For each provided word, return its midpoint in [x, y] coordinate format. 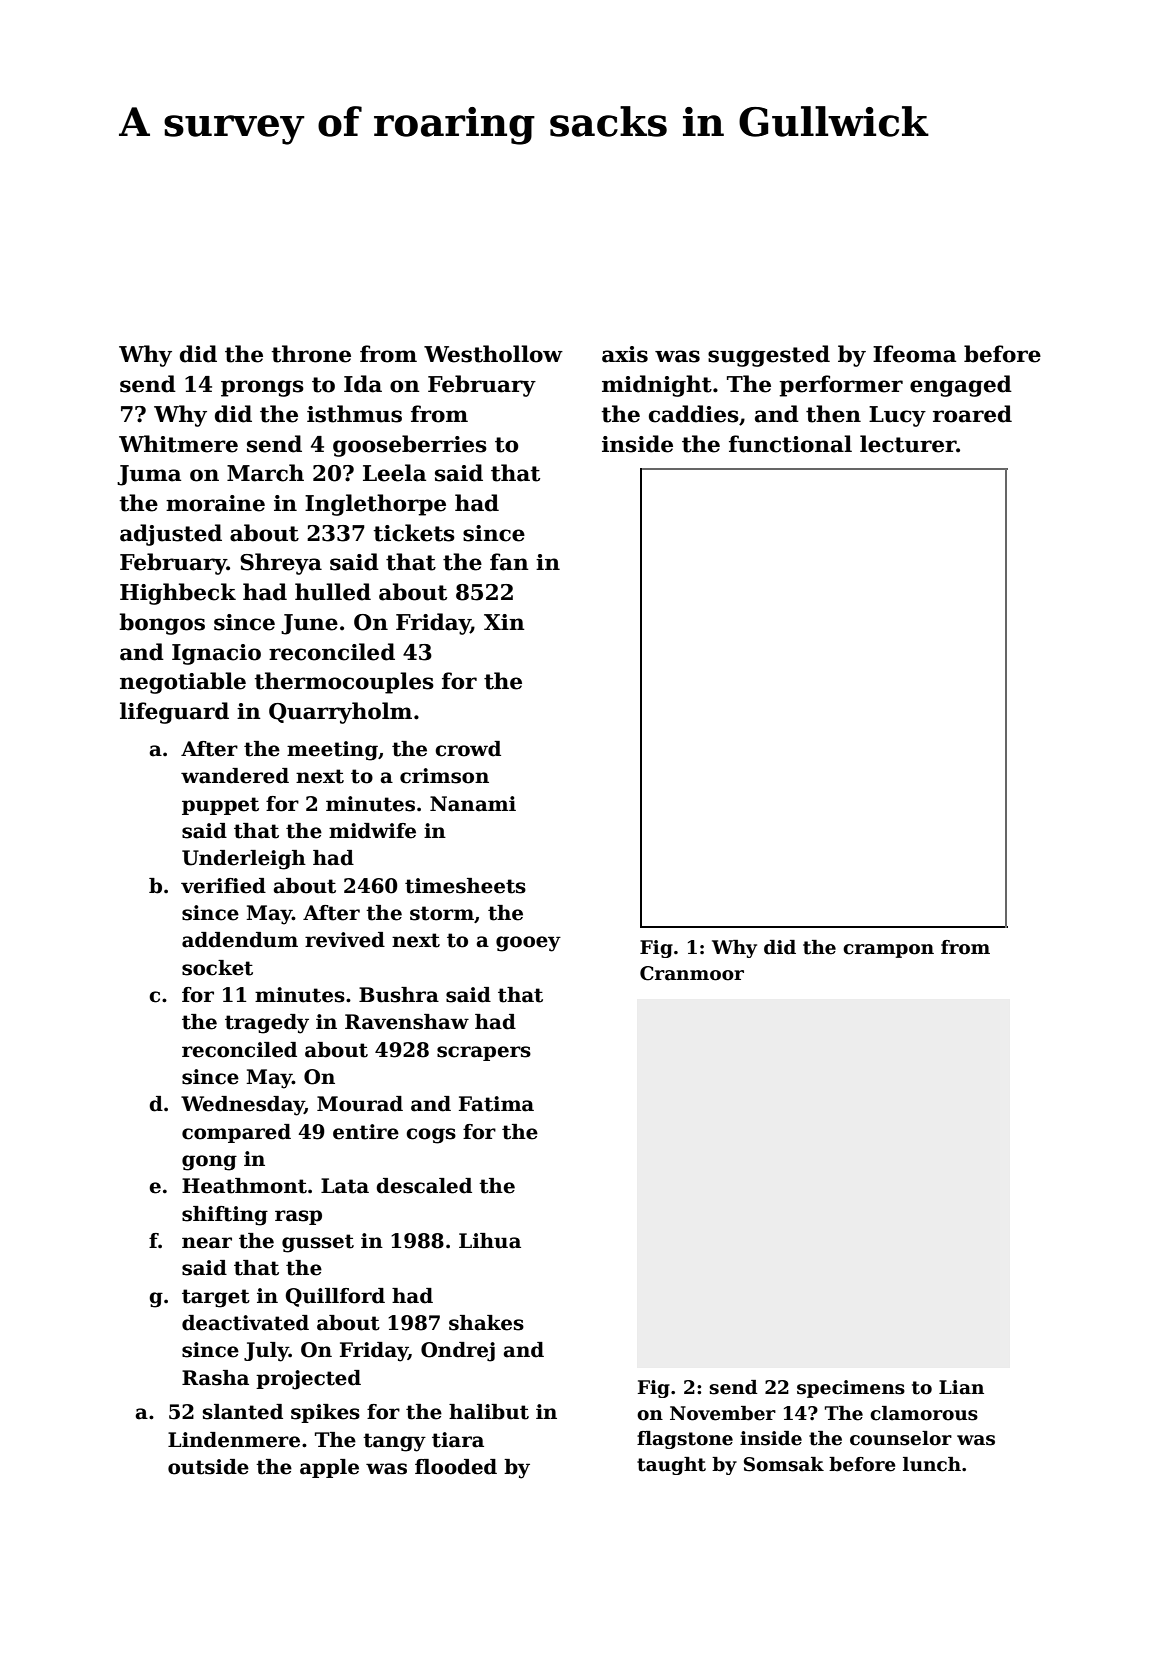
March [265, 473]
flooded [456, 1467]
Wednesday [242, 1106]
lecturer [908, 444]
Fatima [496, 1104]
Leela [394, 473]
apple [329, 1468]
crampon [888, 951]
